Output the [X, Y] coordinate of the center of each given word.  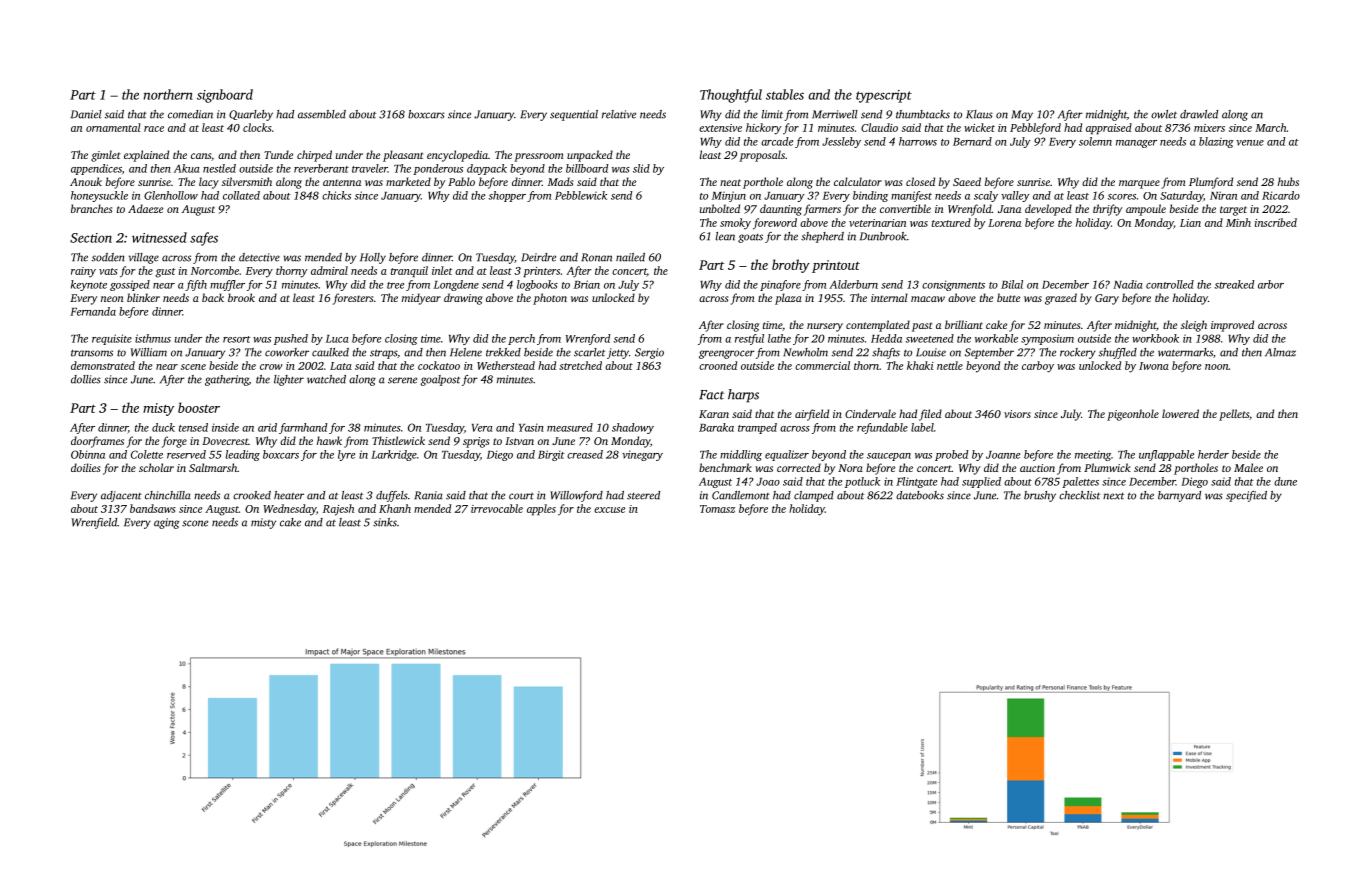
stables [785, 94]
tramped [757, 428]
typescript [884, 96]
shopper [507, 196]
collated [241, 195]
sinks [385, 522]
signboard [225, 96]
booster [199, 407]
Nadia [1127, 284]
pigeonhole [1133, 415]
